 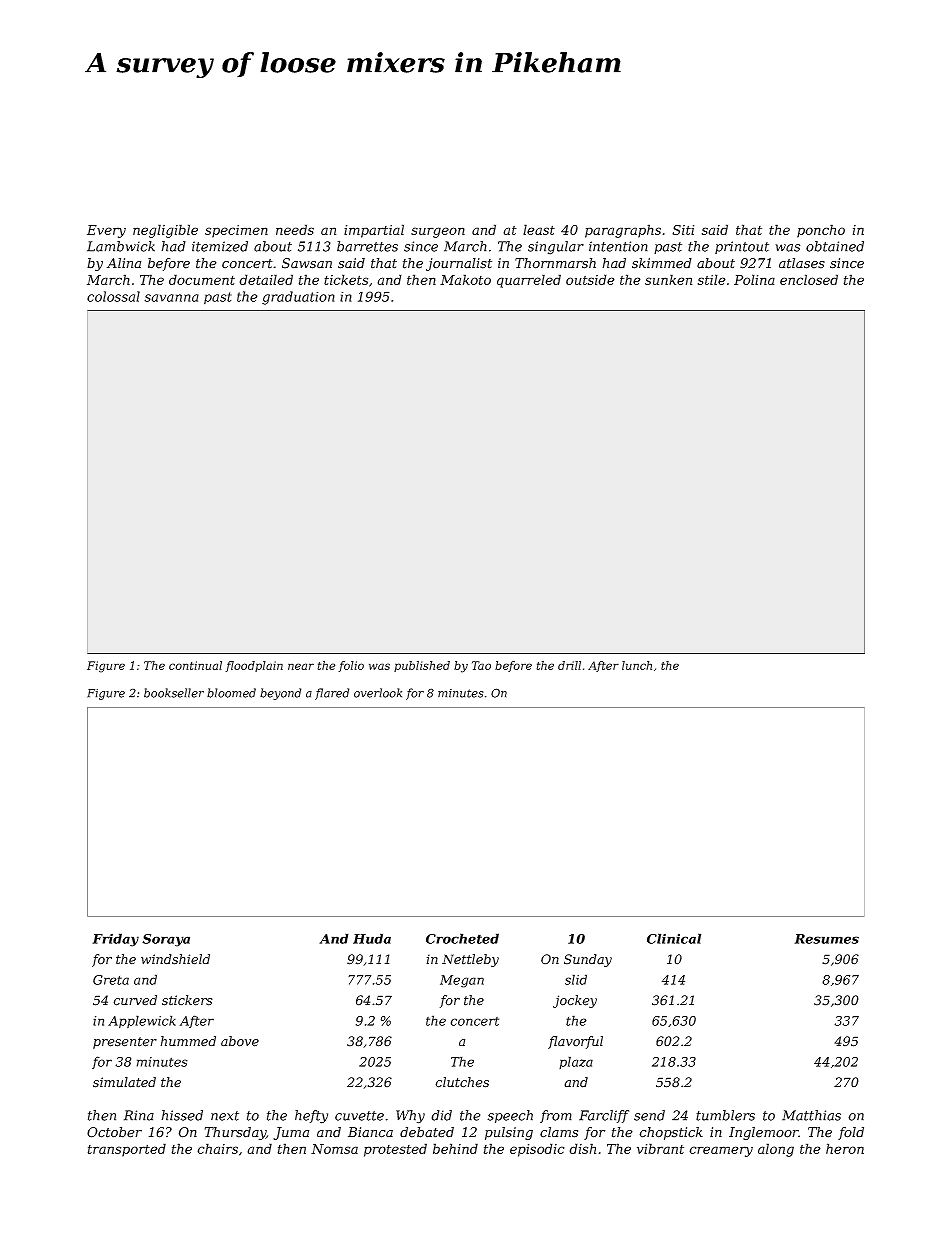 I want to click on lunch, so click(x=637, y=665).
